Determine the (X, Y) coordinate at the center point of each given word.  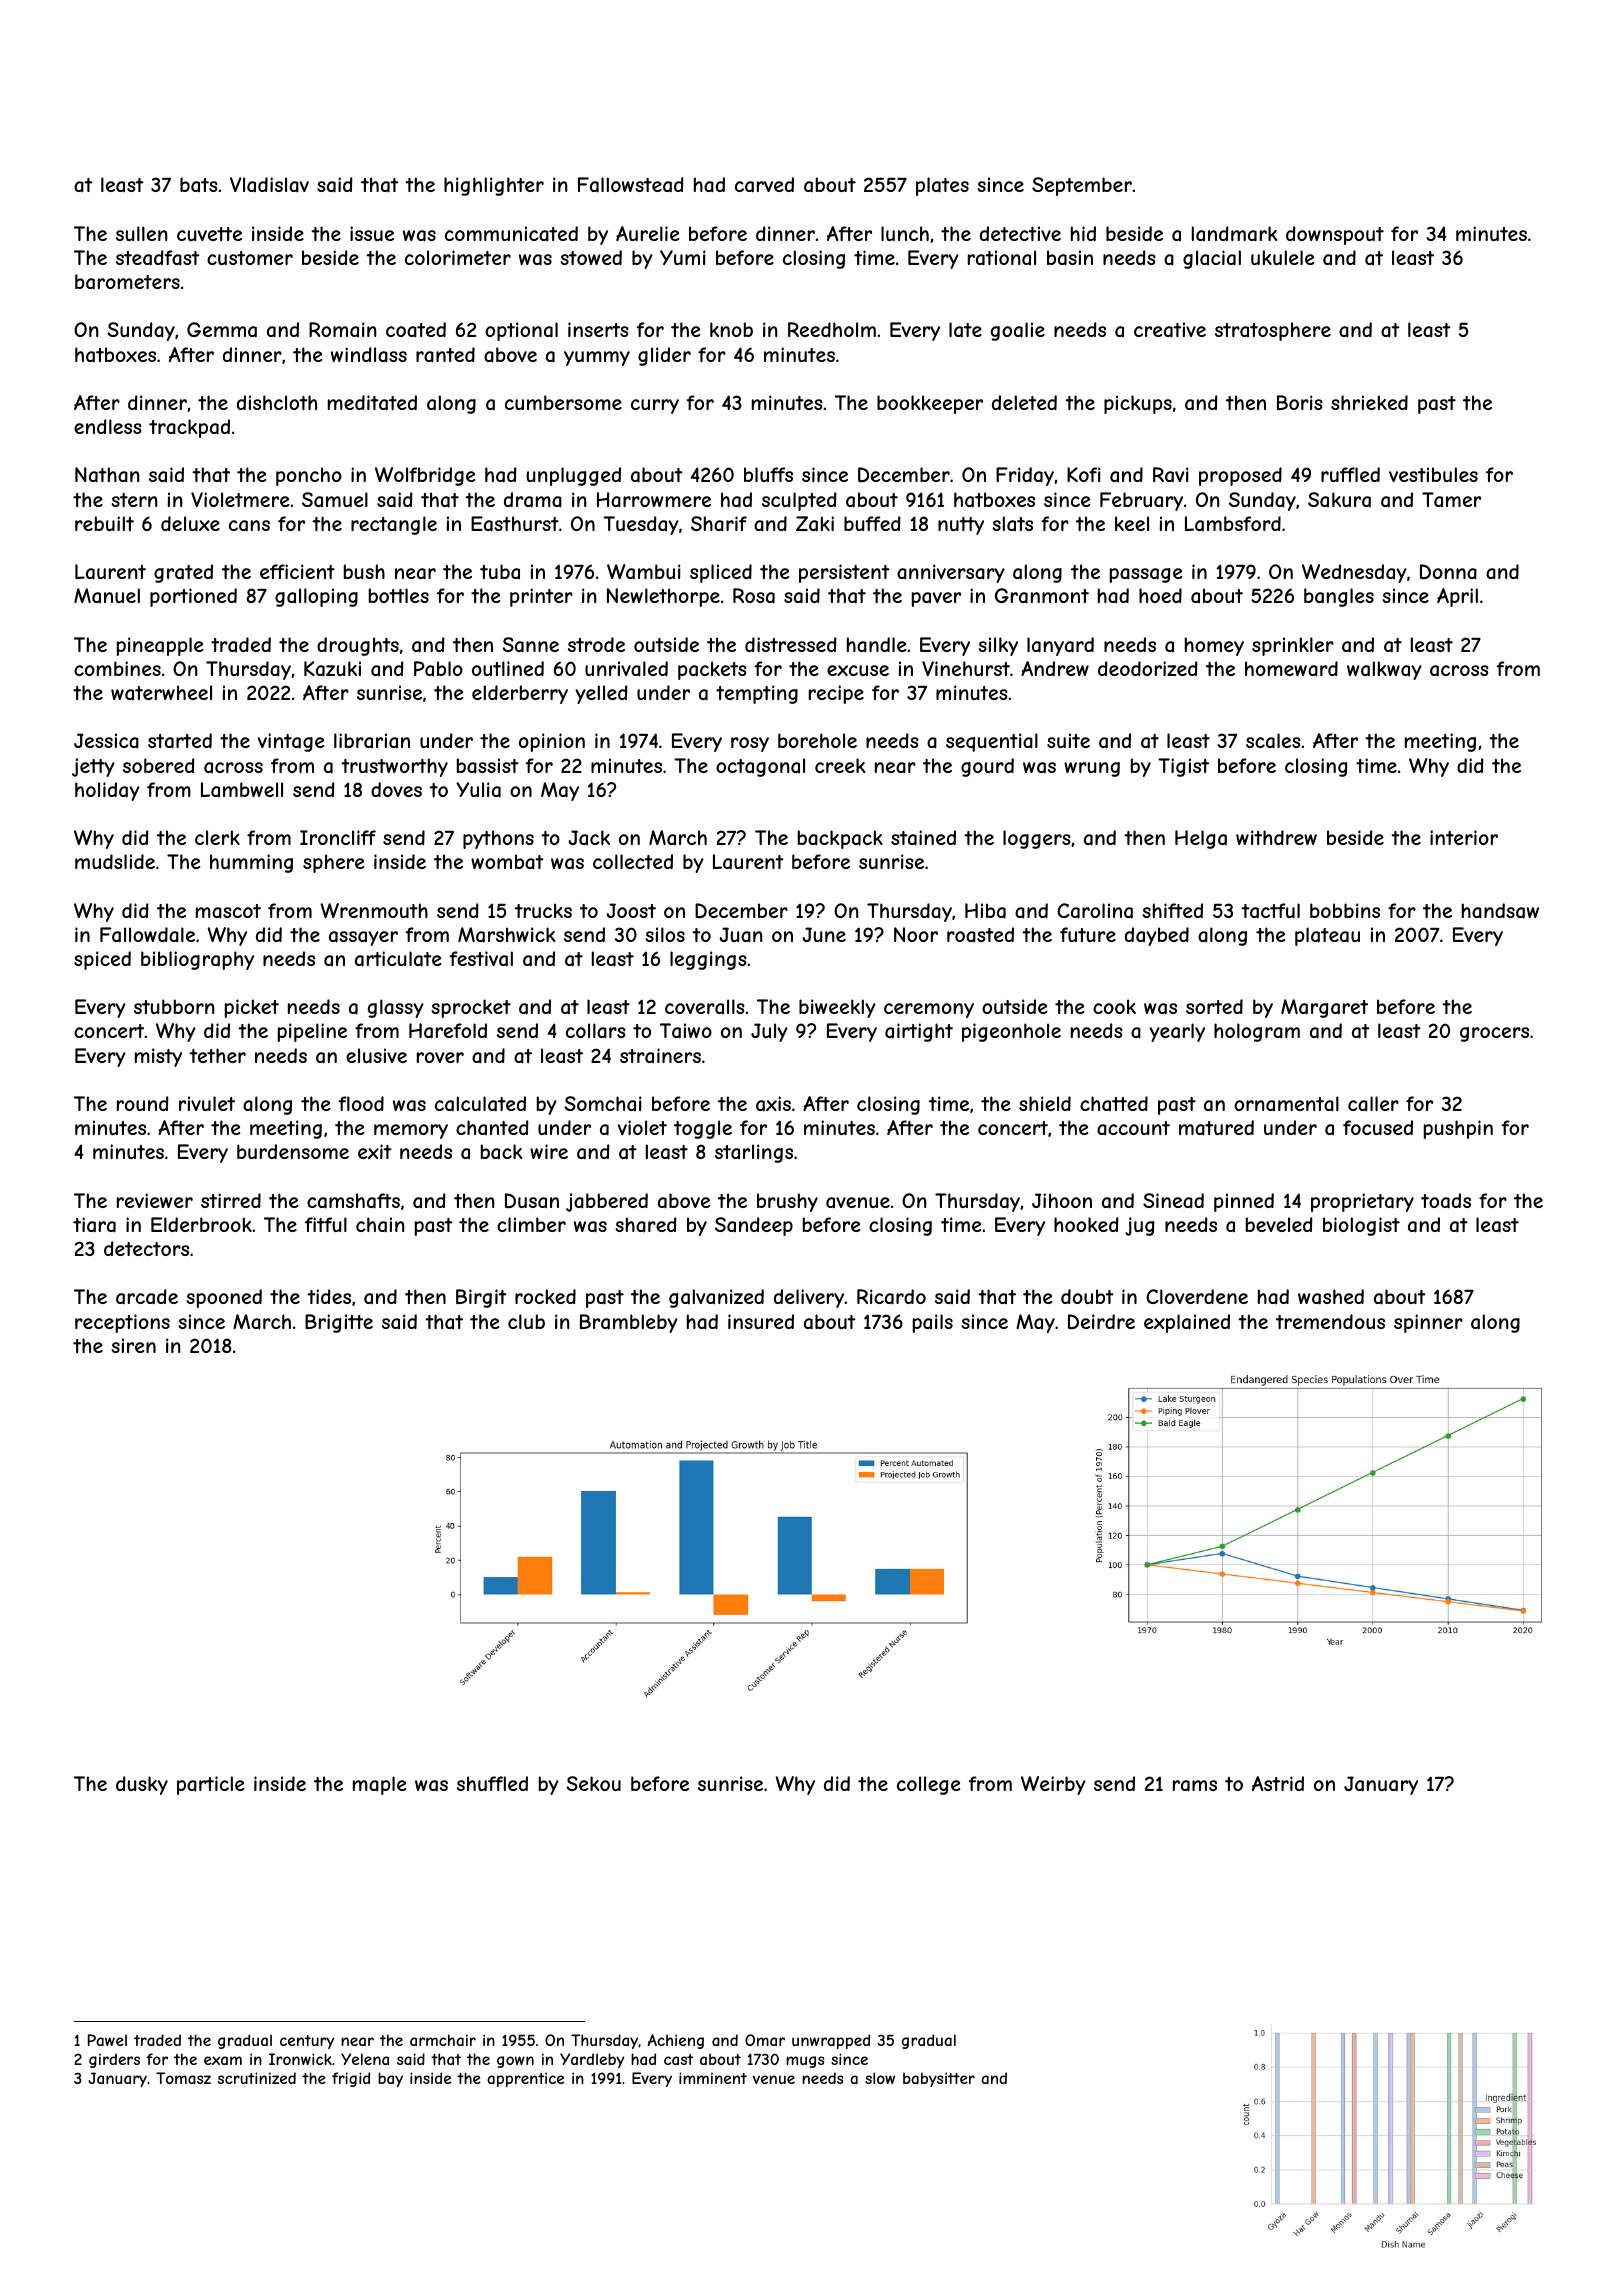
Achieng (676, 2041)
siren (133, 1345)
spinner (1428, 1323)
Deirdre (1101, 1321)
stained (923, 838)
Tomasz (183, 2078)
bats (199, 184)
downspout (1335, 235)
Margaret (1324, 1008)
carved (764, 185)
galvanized (716, 1298)
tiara (94, 1225)
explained (1187, 1323)
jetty (93, 767)
